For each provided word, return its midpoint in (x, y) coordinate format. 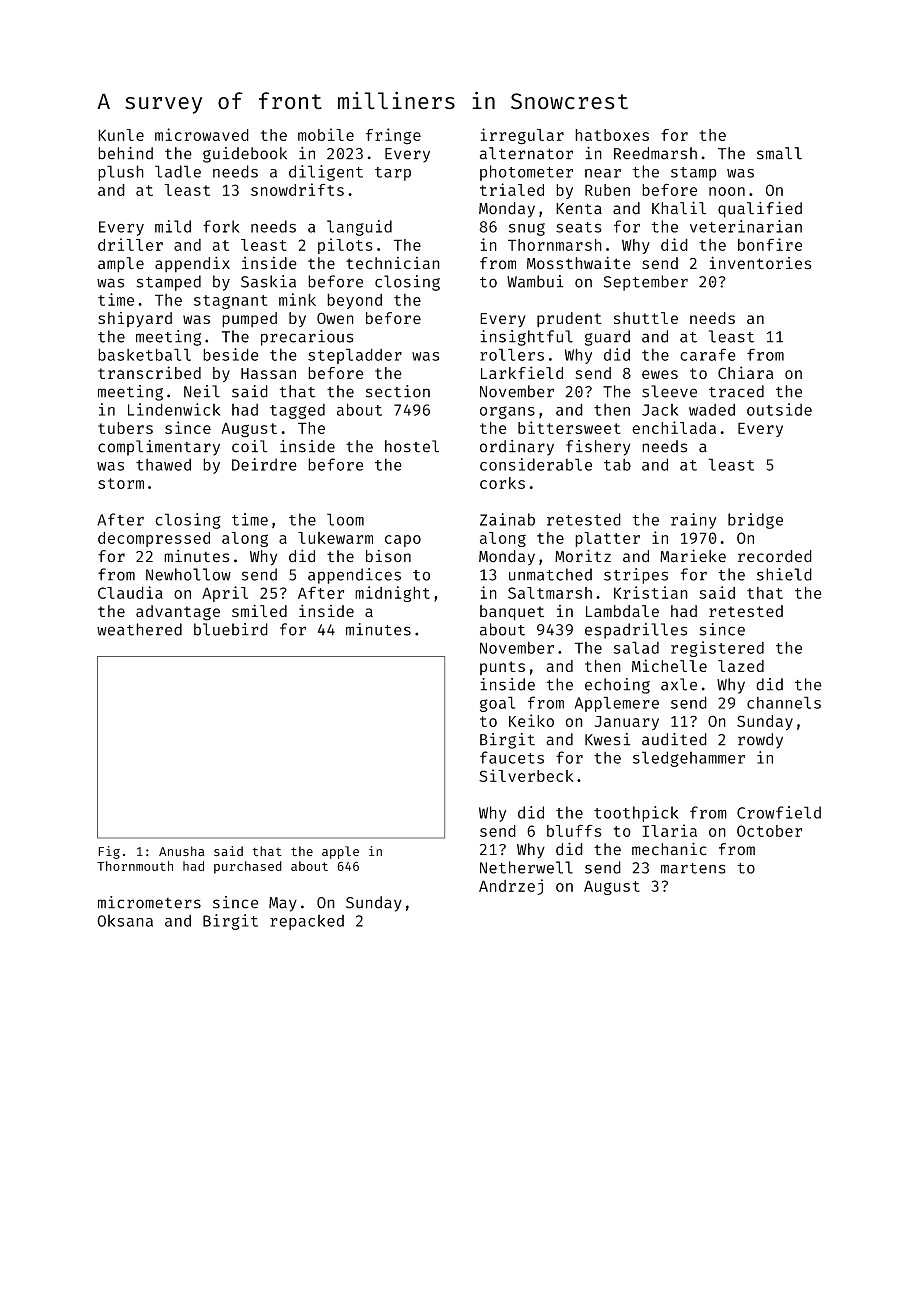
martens (693, 868)
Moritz (583, 556)
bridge (755, 521)
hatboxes (612, 135)
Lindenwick (174, 409)
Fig (109, 852)
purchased (248, 867)
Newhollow (188, 574)
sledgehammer (689, 759)
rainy (693, 521)
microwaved (202, 134)
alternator (526, 153)
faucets (512, 757)
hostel (412, 446)
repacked (307, 922)
